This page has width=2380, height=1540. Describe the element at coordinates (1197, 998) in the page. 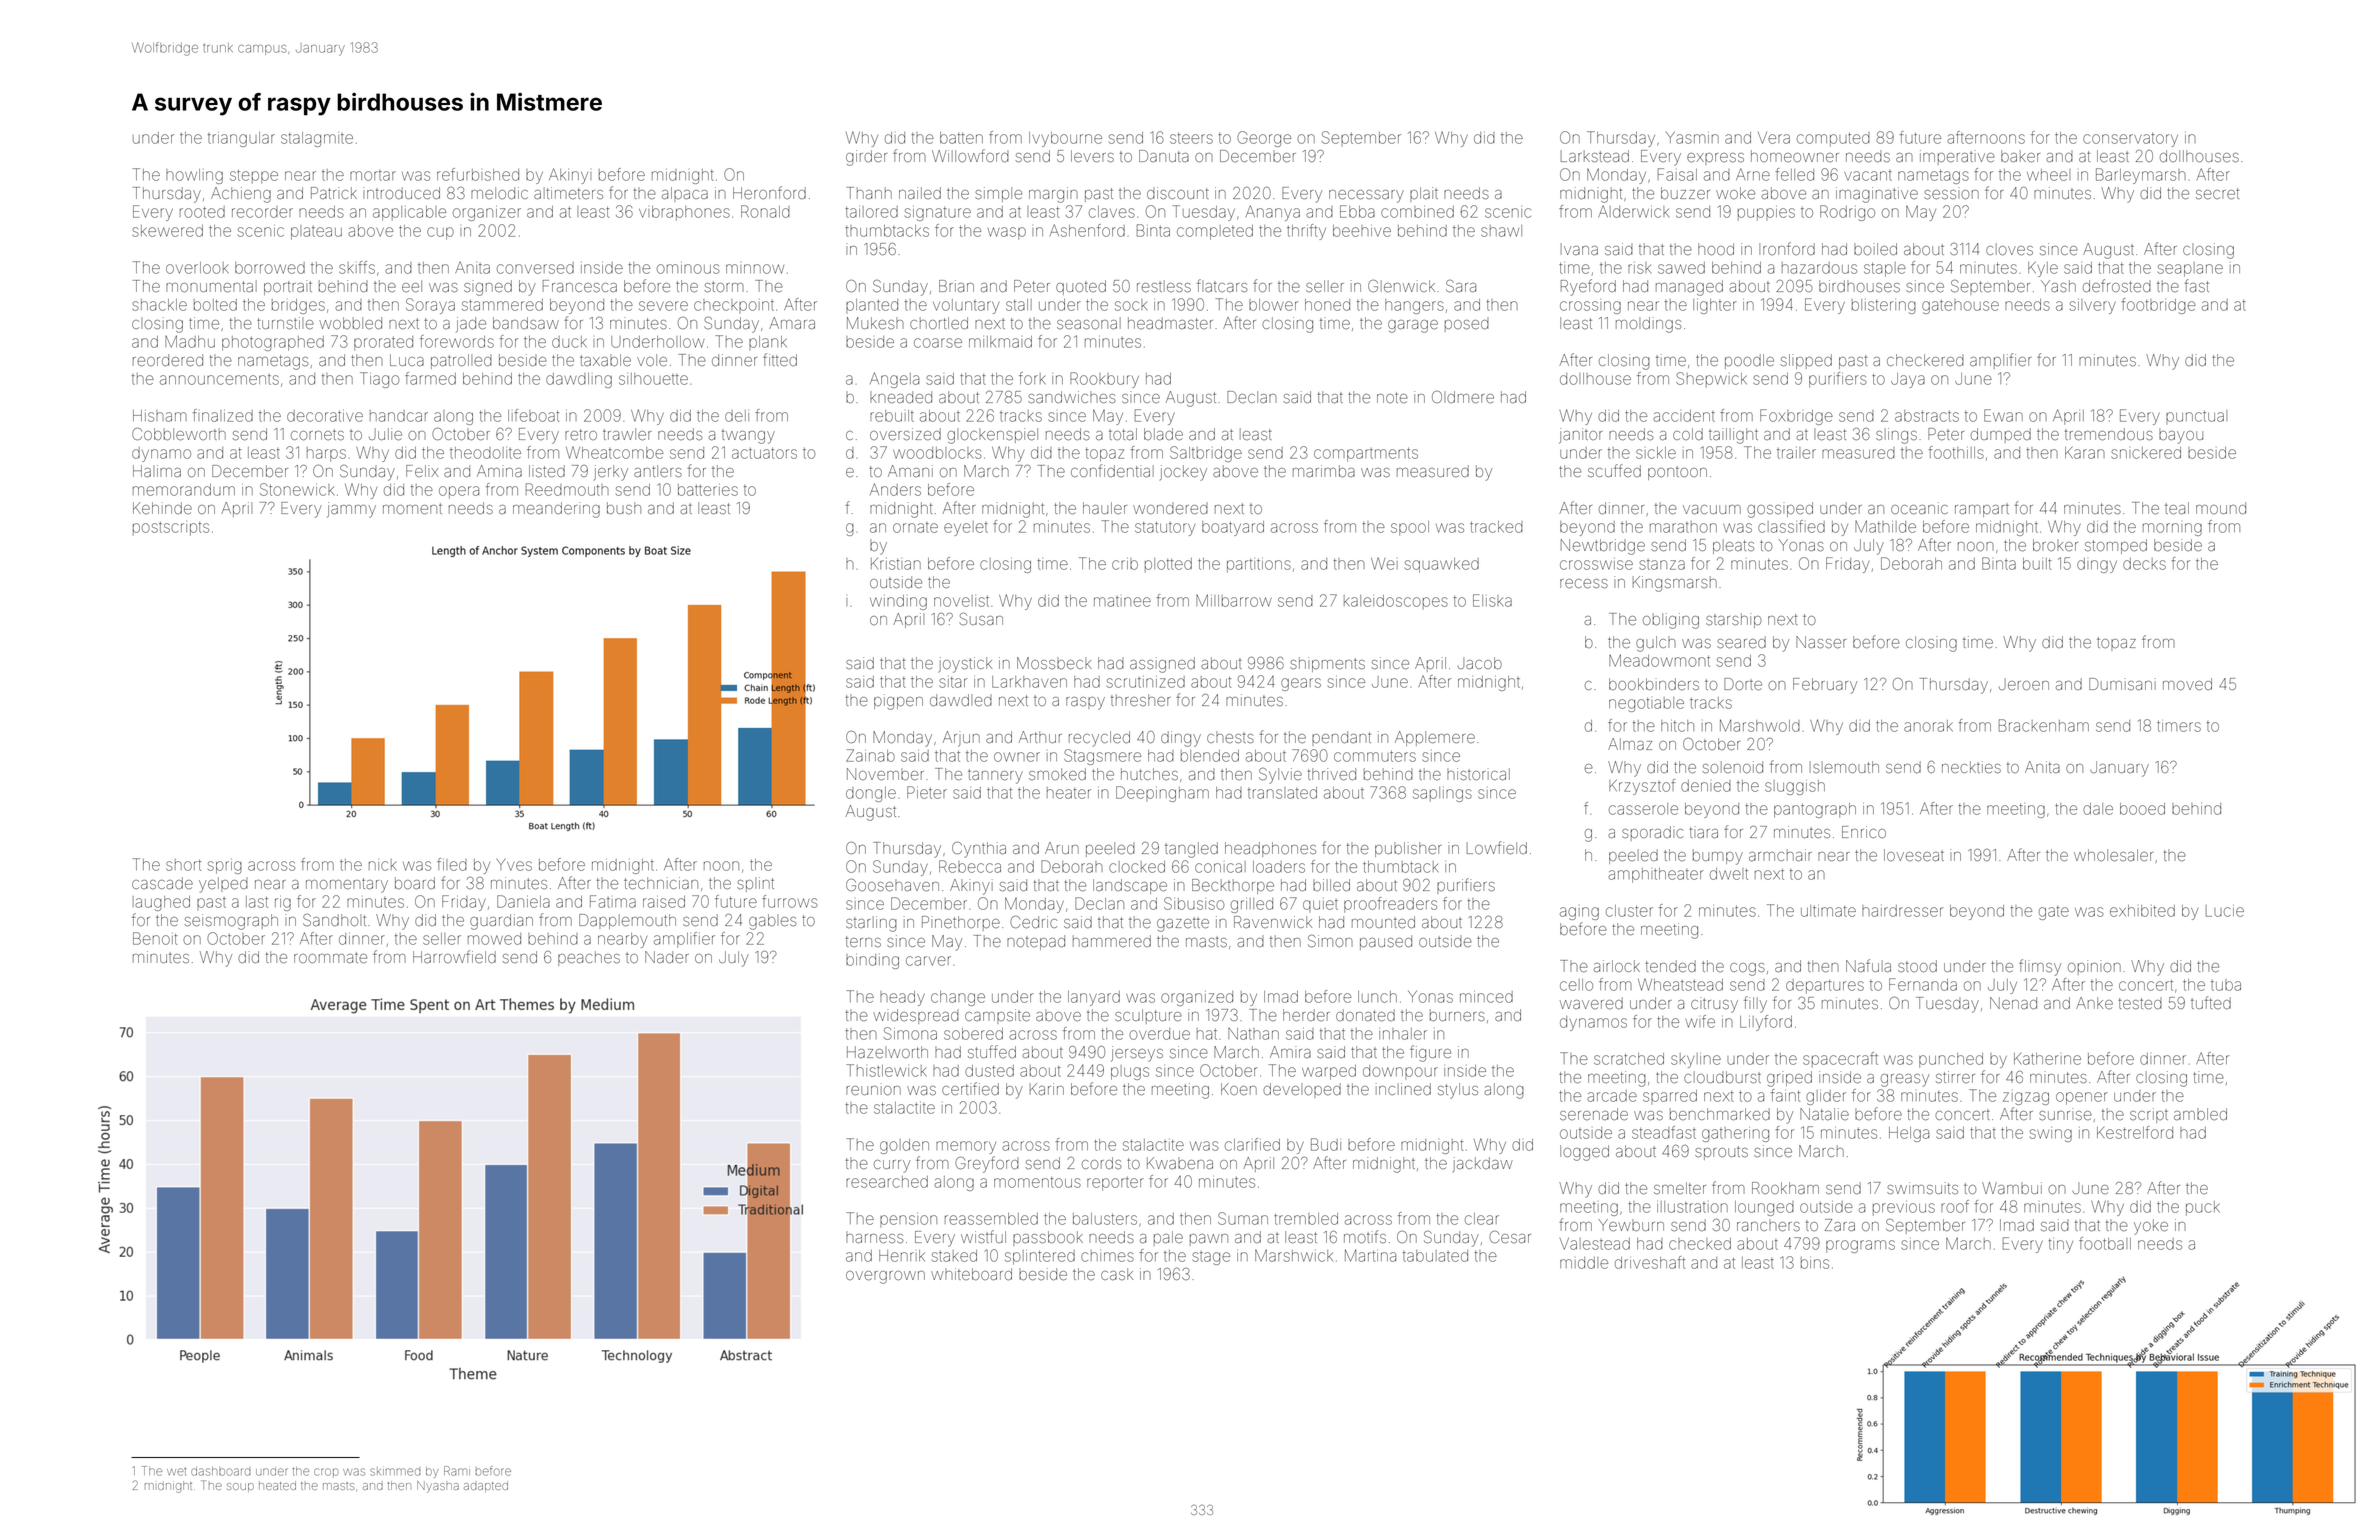

I see `organized` at that location.
